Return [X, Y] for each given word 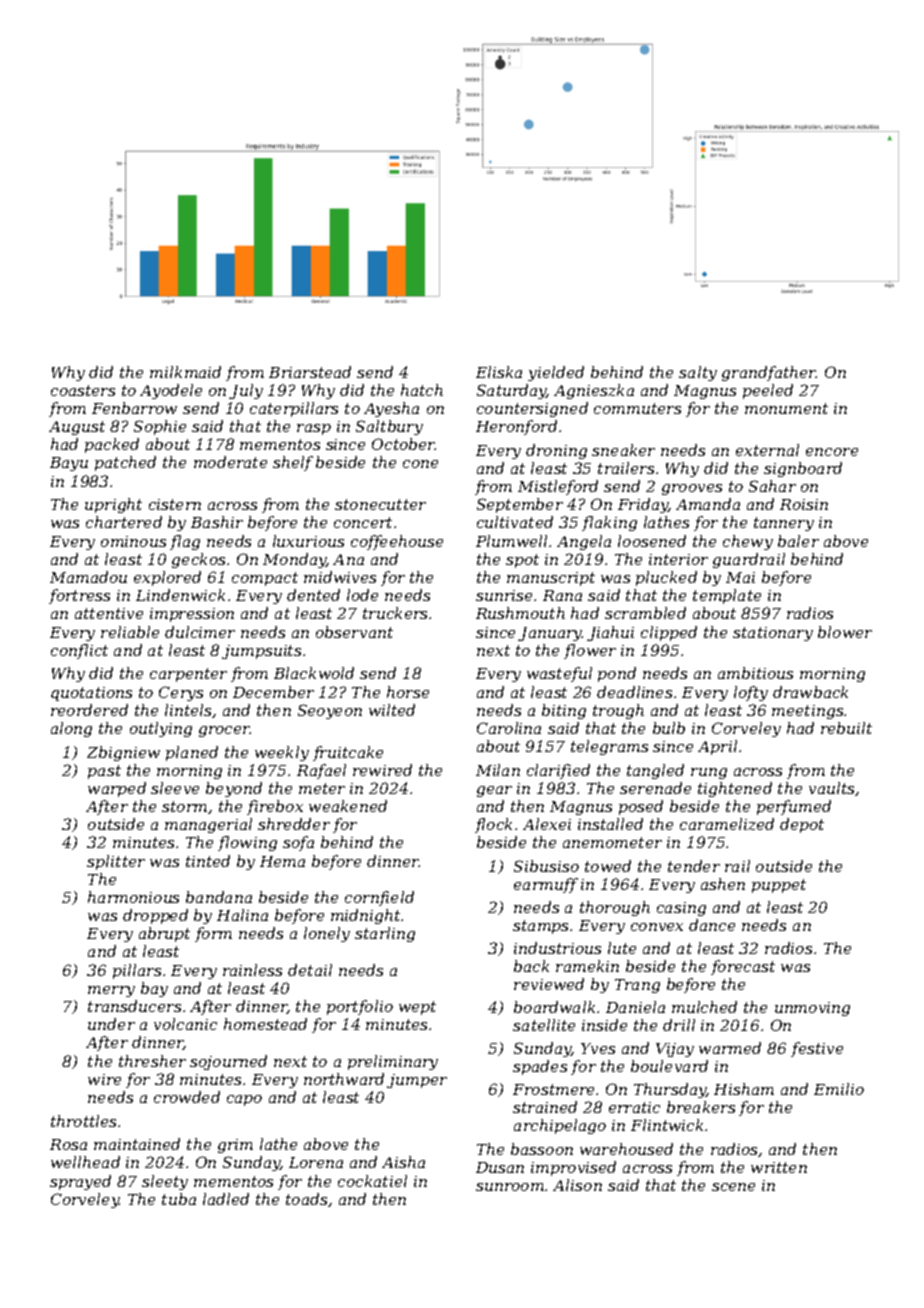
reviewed [549, 984]
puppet [779, 886]
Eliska [499, 372]
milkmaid [185, 372]
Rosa [68, 1144]
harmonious [133, 897]
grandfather [769, 373]
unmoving [812, 1009]
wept [417, 1008]
